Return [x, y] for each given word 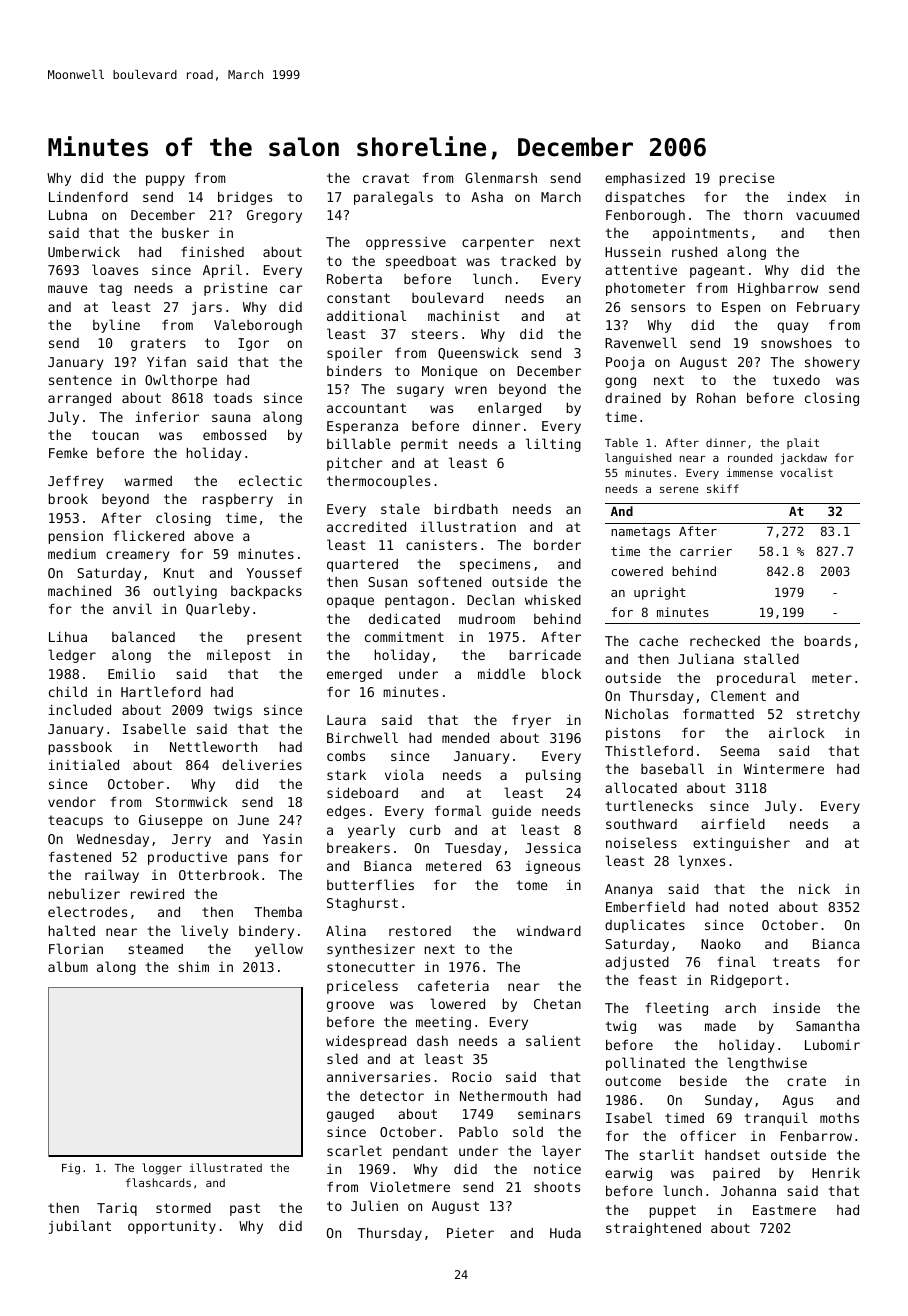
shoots [557, 1187]
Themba [278, 911]
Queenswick [478, 354]
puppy [165, 180]
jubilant [80, 1227]
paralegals [393, 198]
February [828, 308]
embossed [234, 434]
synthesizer [371, 950]
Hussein [633, 251]
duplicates [645, 926]
